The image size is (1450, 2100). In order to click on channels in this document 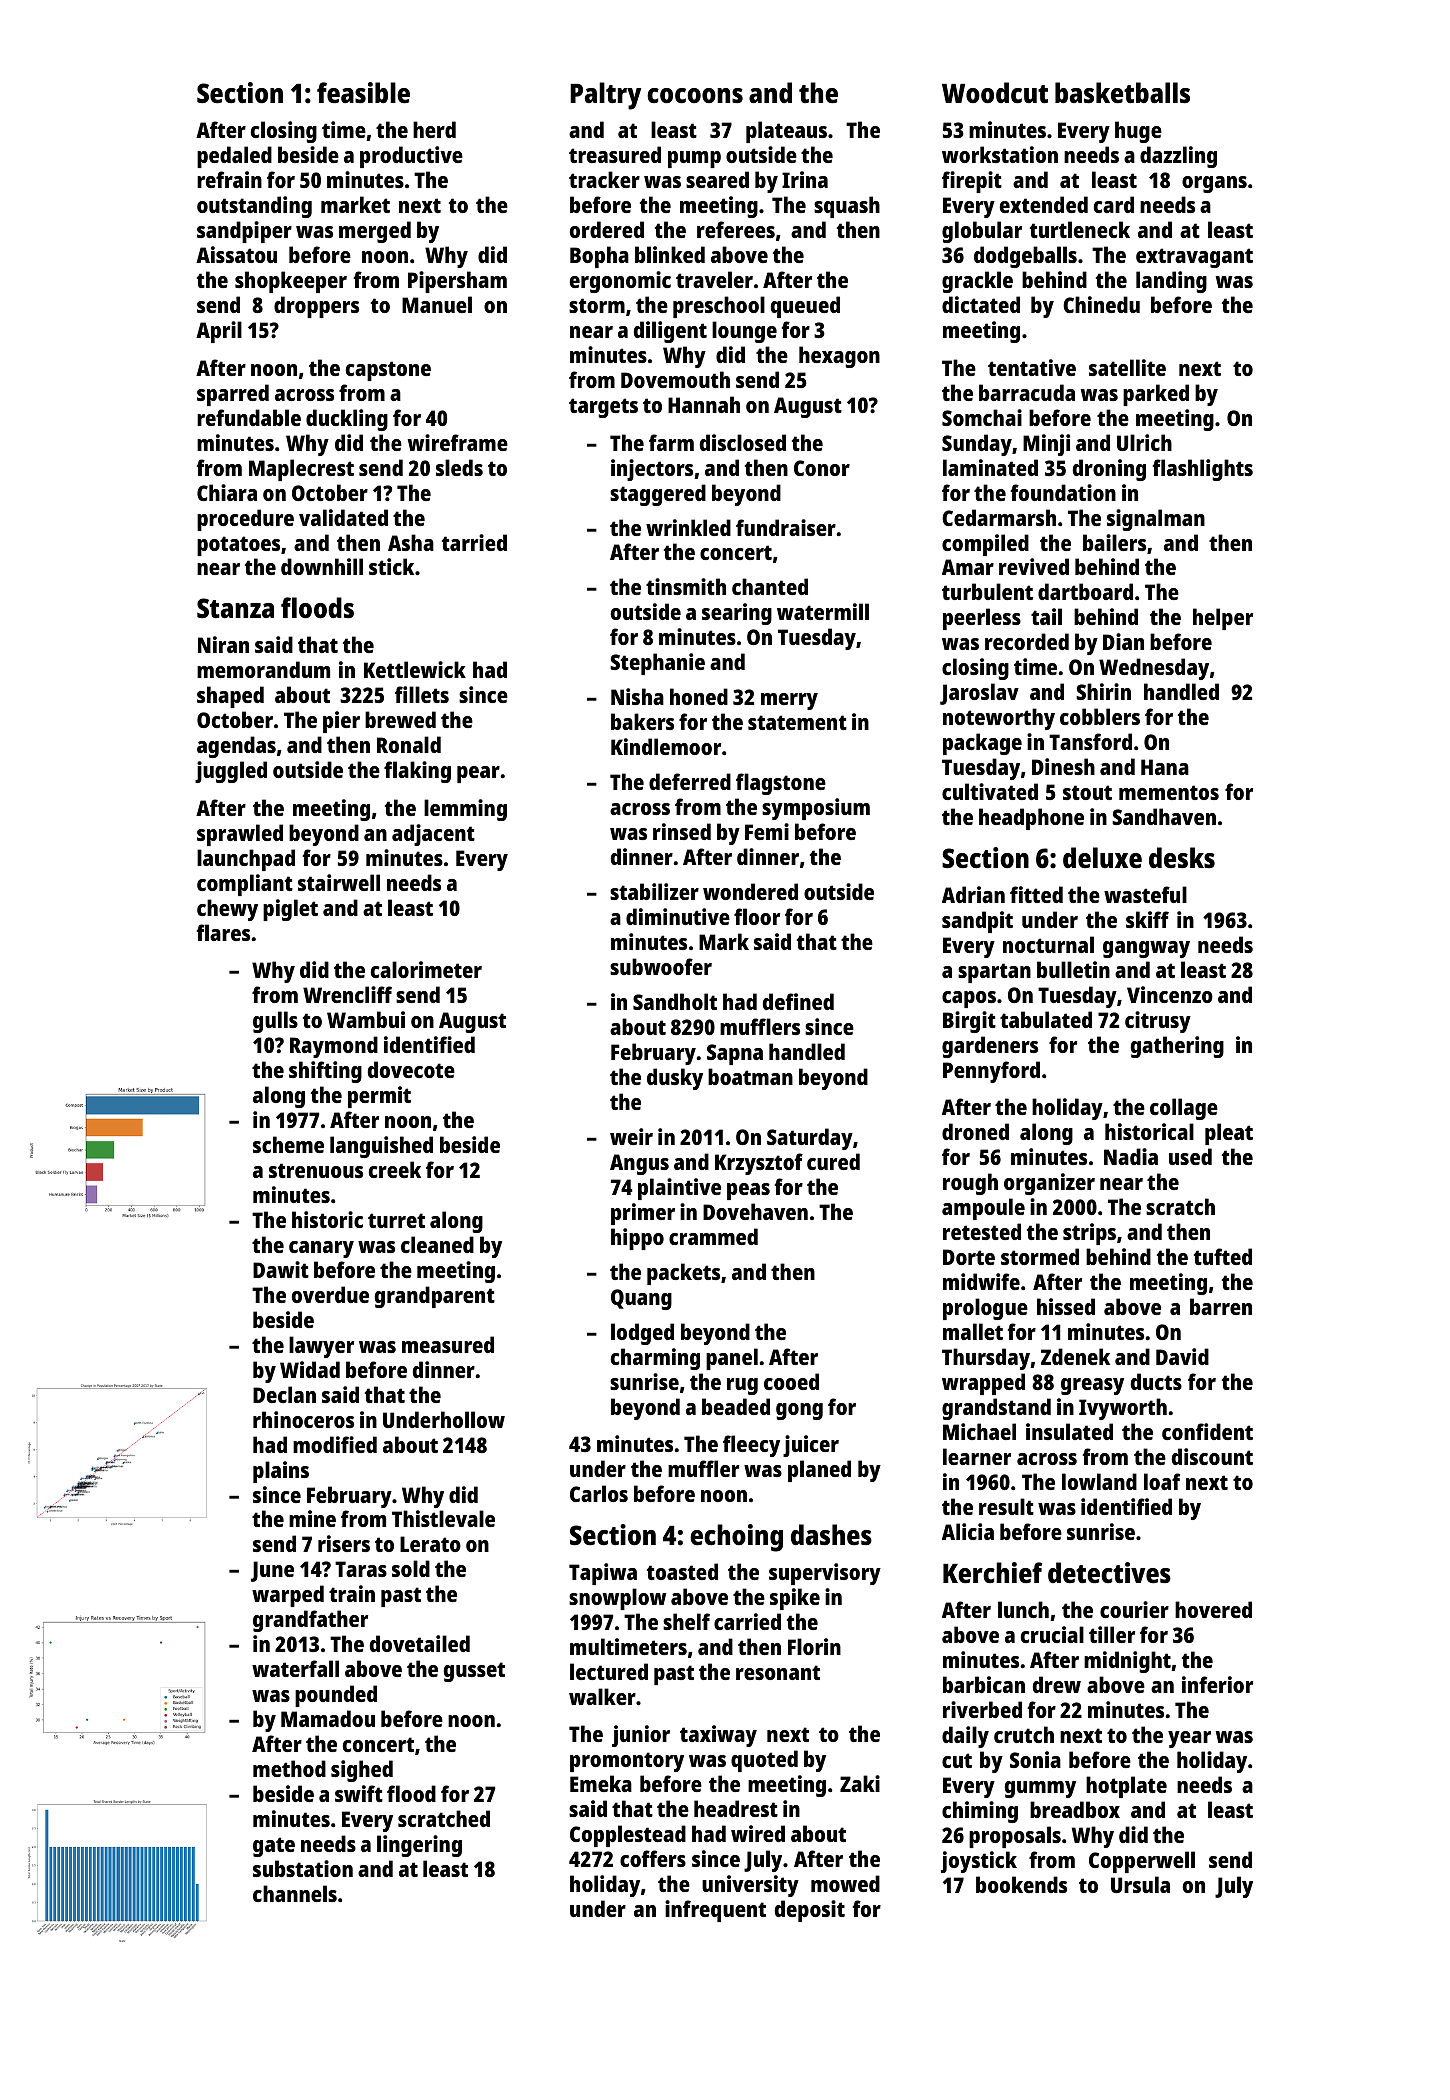, I will do `click(295, 1893)`.
